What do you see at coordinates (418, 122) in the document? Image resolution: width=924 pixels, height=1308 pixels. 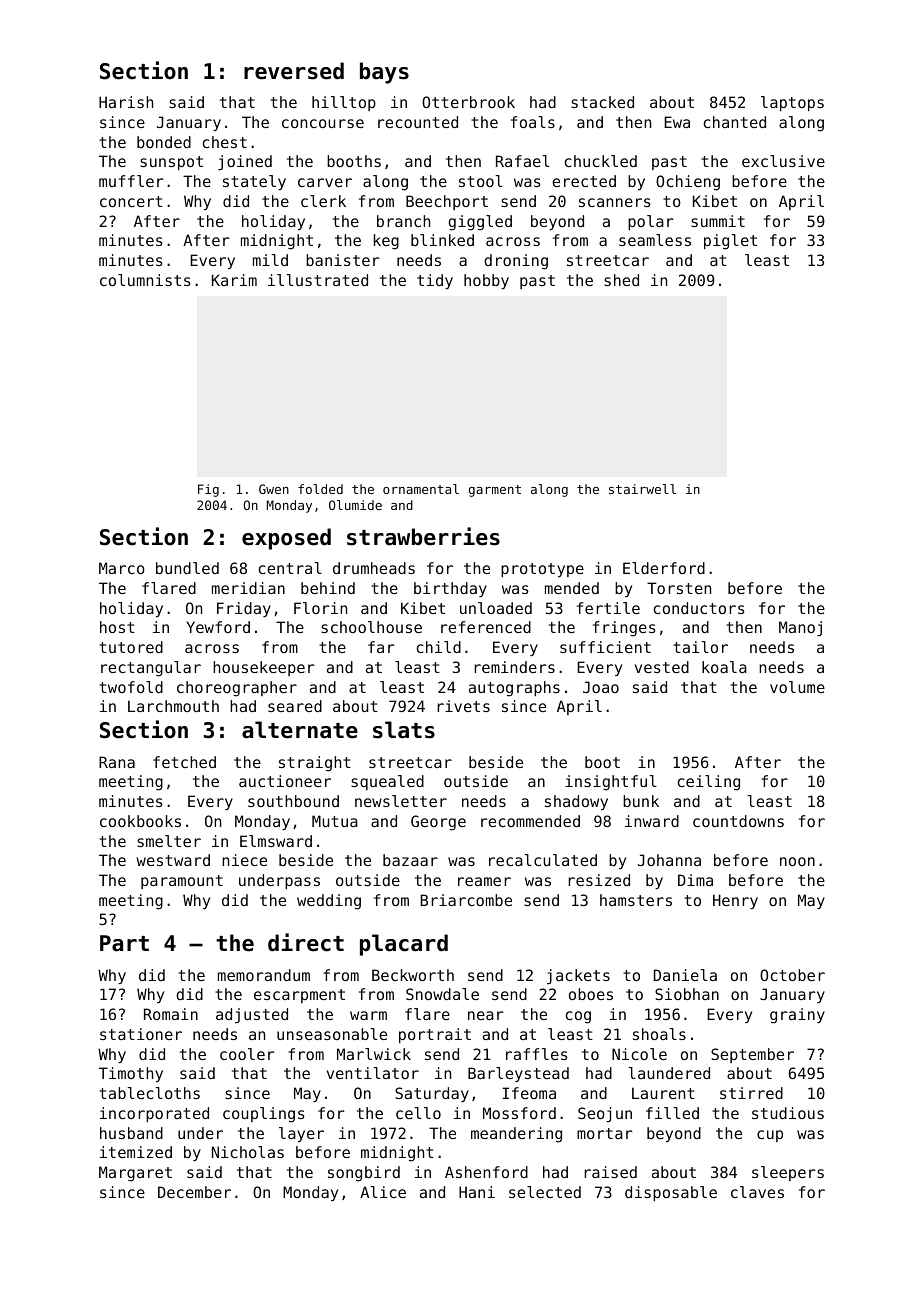 I see `recounted` at bounding box center [418, 122].
